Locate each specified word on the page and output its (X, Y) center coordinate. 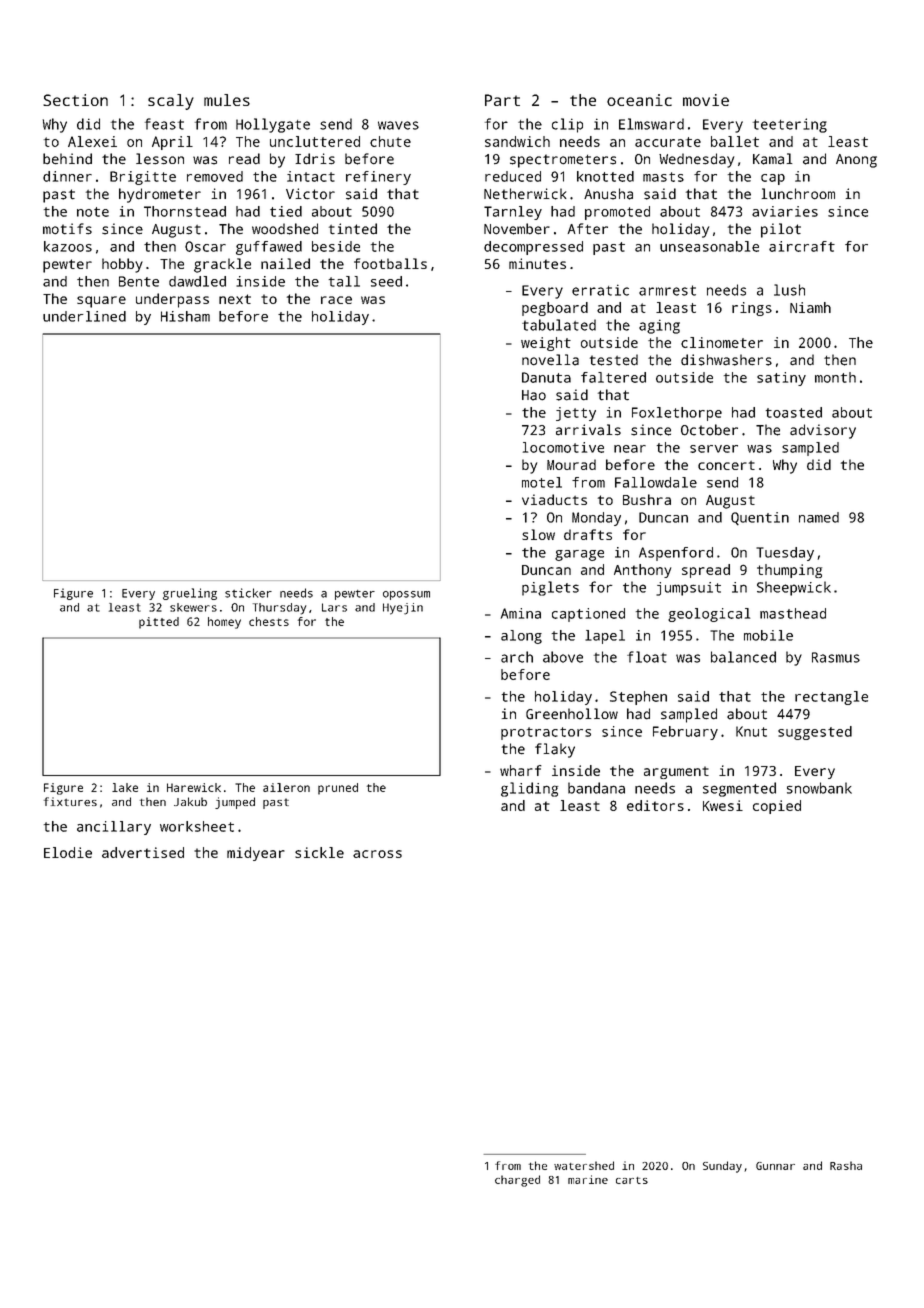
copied (777, 807)
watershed (584, 1165)
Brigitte (143, 178)
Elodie (68, 852)
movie (706, 100)
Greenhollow (572, 714)
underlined (84, 316)
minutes (537, 263)
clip (567, 125)
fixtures (70, 801)
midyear (256, 854)
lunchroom (798, 194)
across (377, 854)
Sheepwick (794, 588)
